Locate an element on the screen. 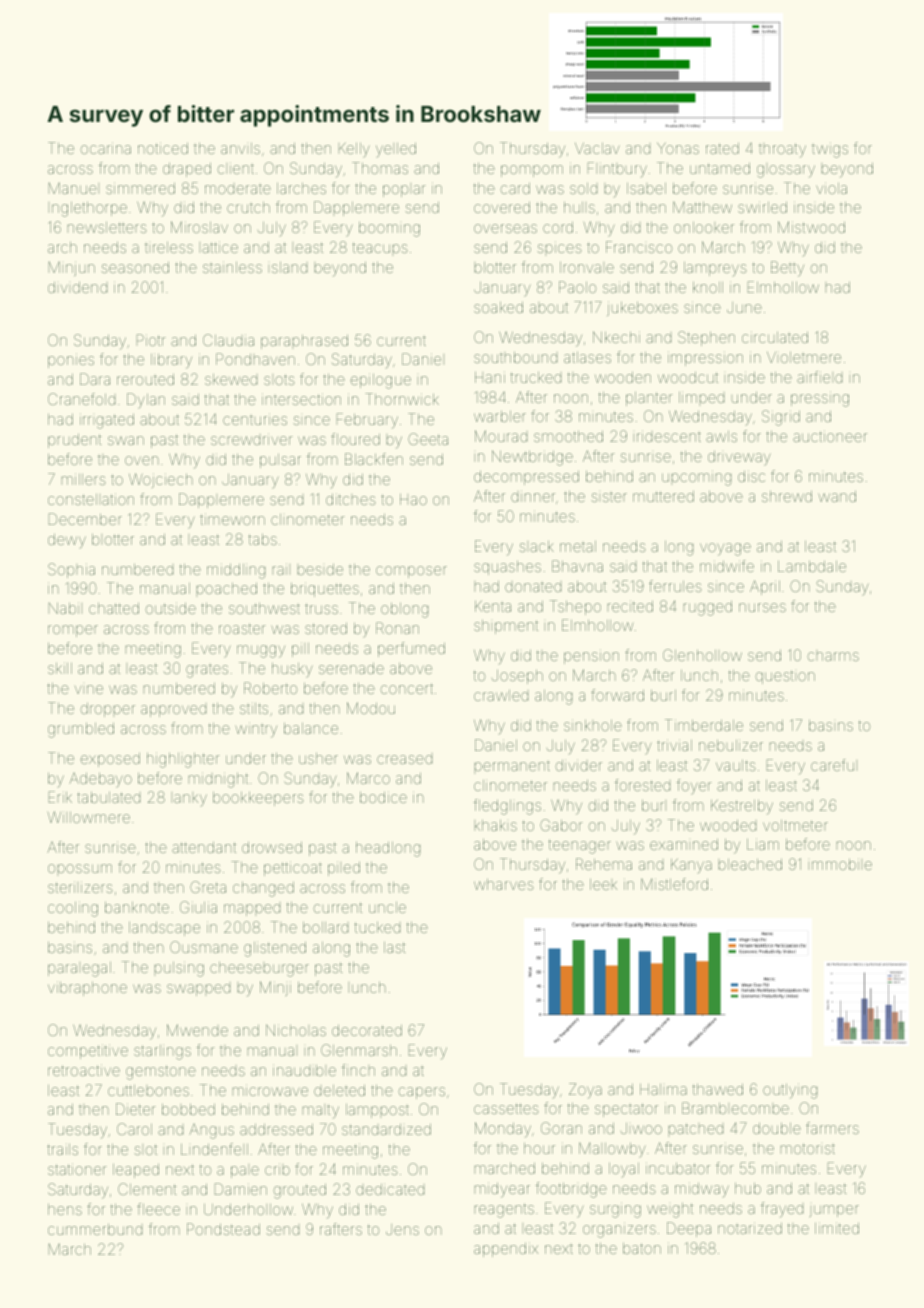 Image resolution: width=924 pixels, height=1308 pixels. voyage is located at coordinates (725, 549).
